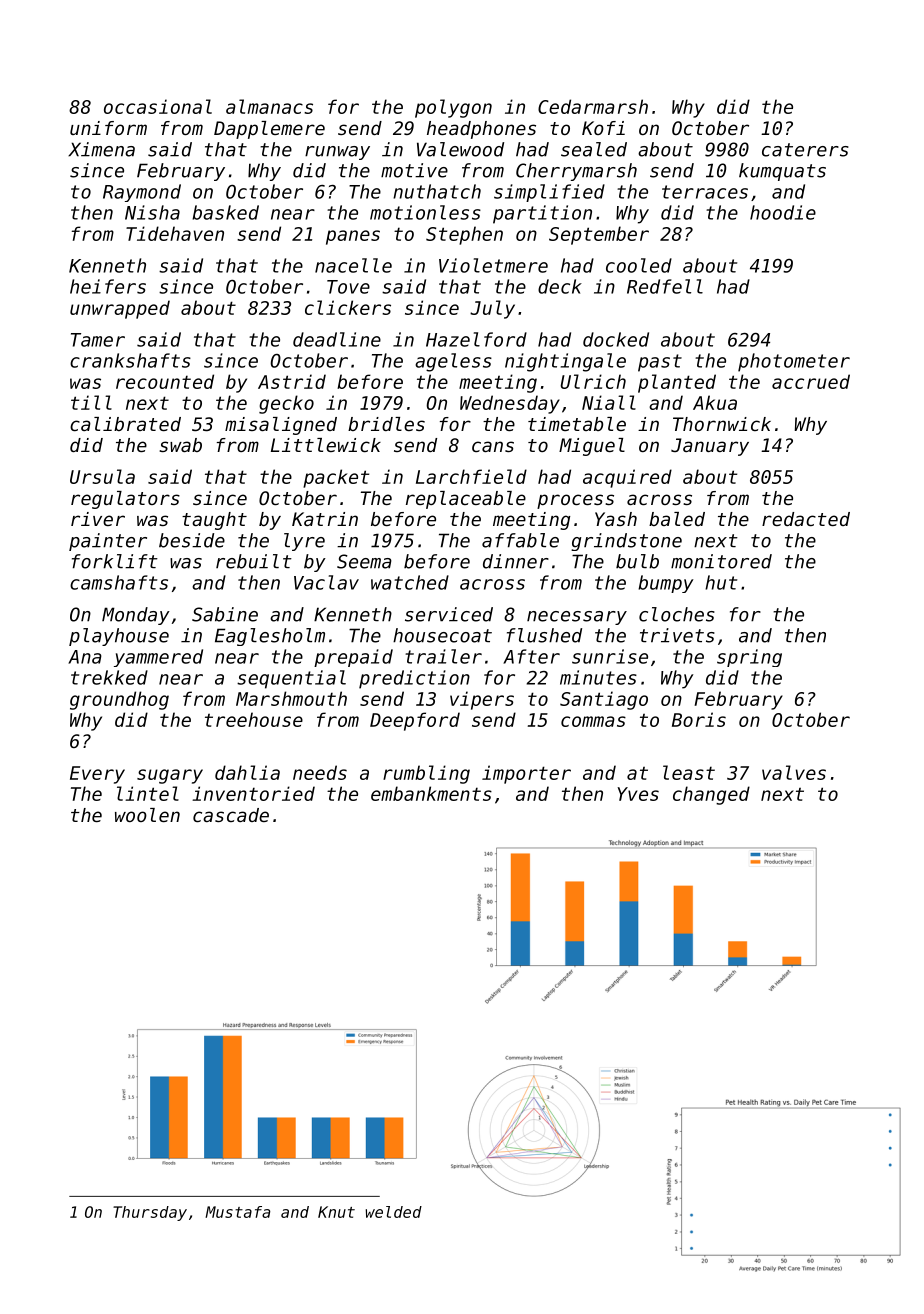 Image resolution: width=924 pixels, height=1314 pixels. What do you see at coordinates (699, 719) in the document?
I see `Boris` at bounding box center [699, 719].
